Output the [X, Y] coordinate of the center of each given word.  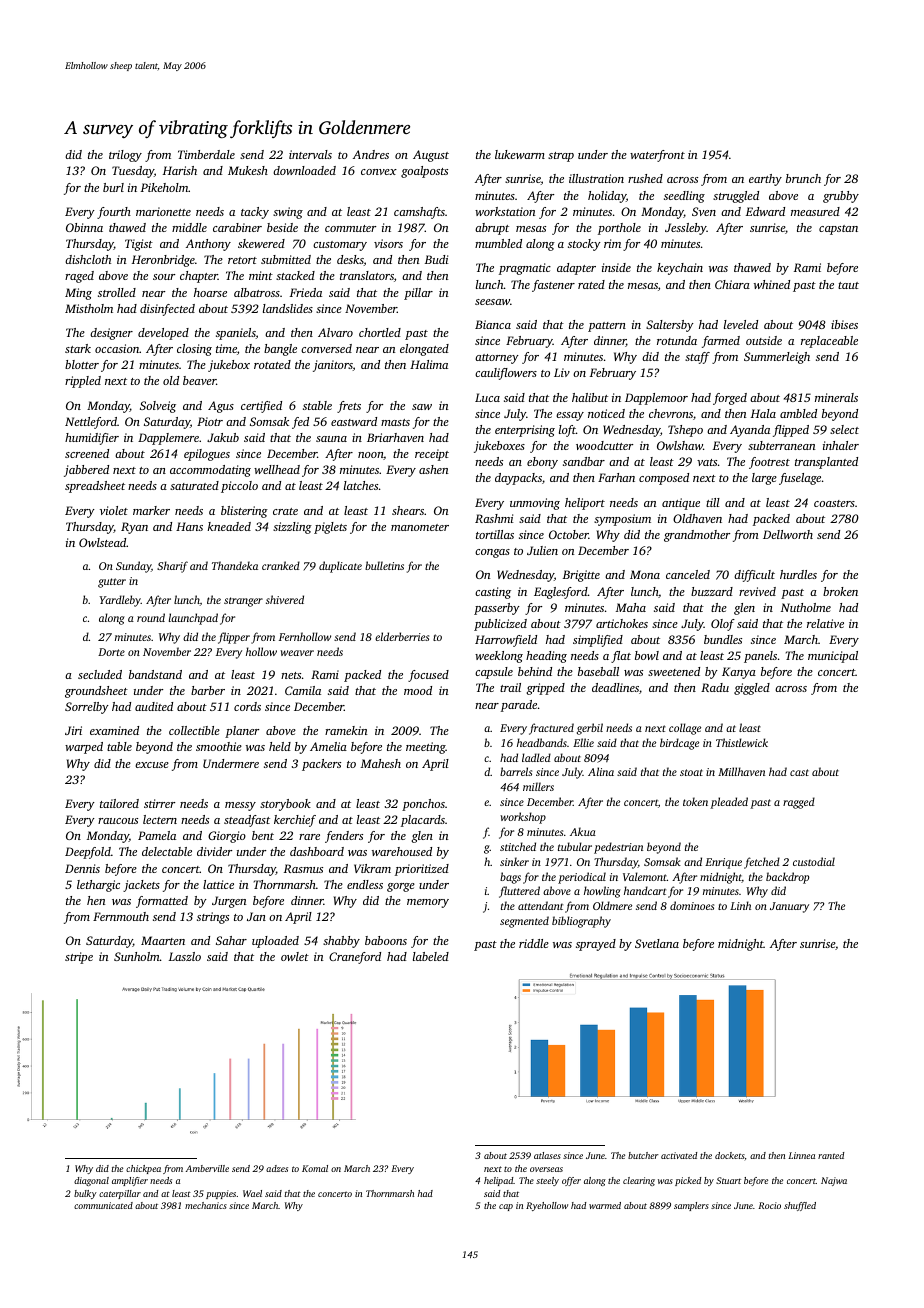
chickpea [143, 1169]
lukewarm [520, 154]
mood [418, 690]
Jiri [73, 730]
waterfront [657, 156]
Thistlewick [742, 742]
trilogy [125, 156]
